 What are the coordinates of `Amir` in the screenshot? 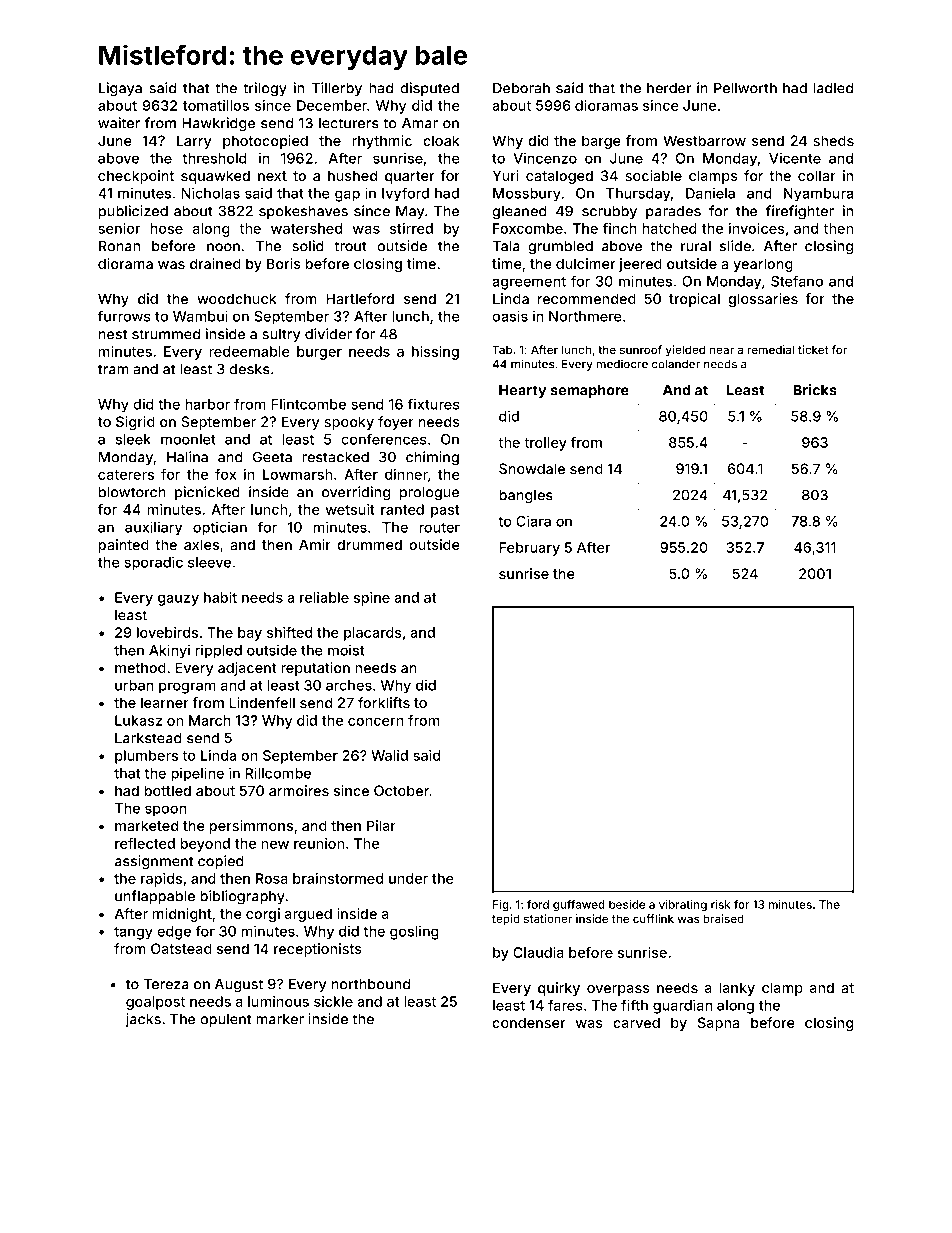 It's located at (315, 544).
